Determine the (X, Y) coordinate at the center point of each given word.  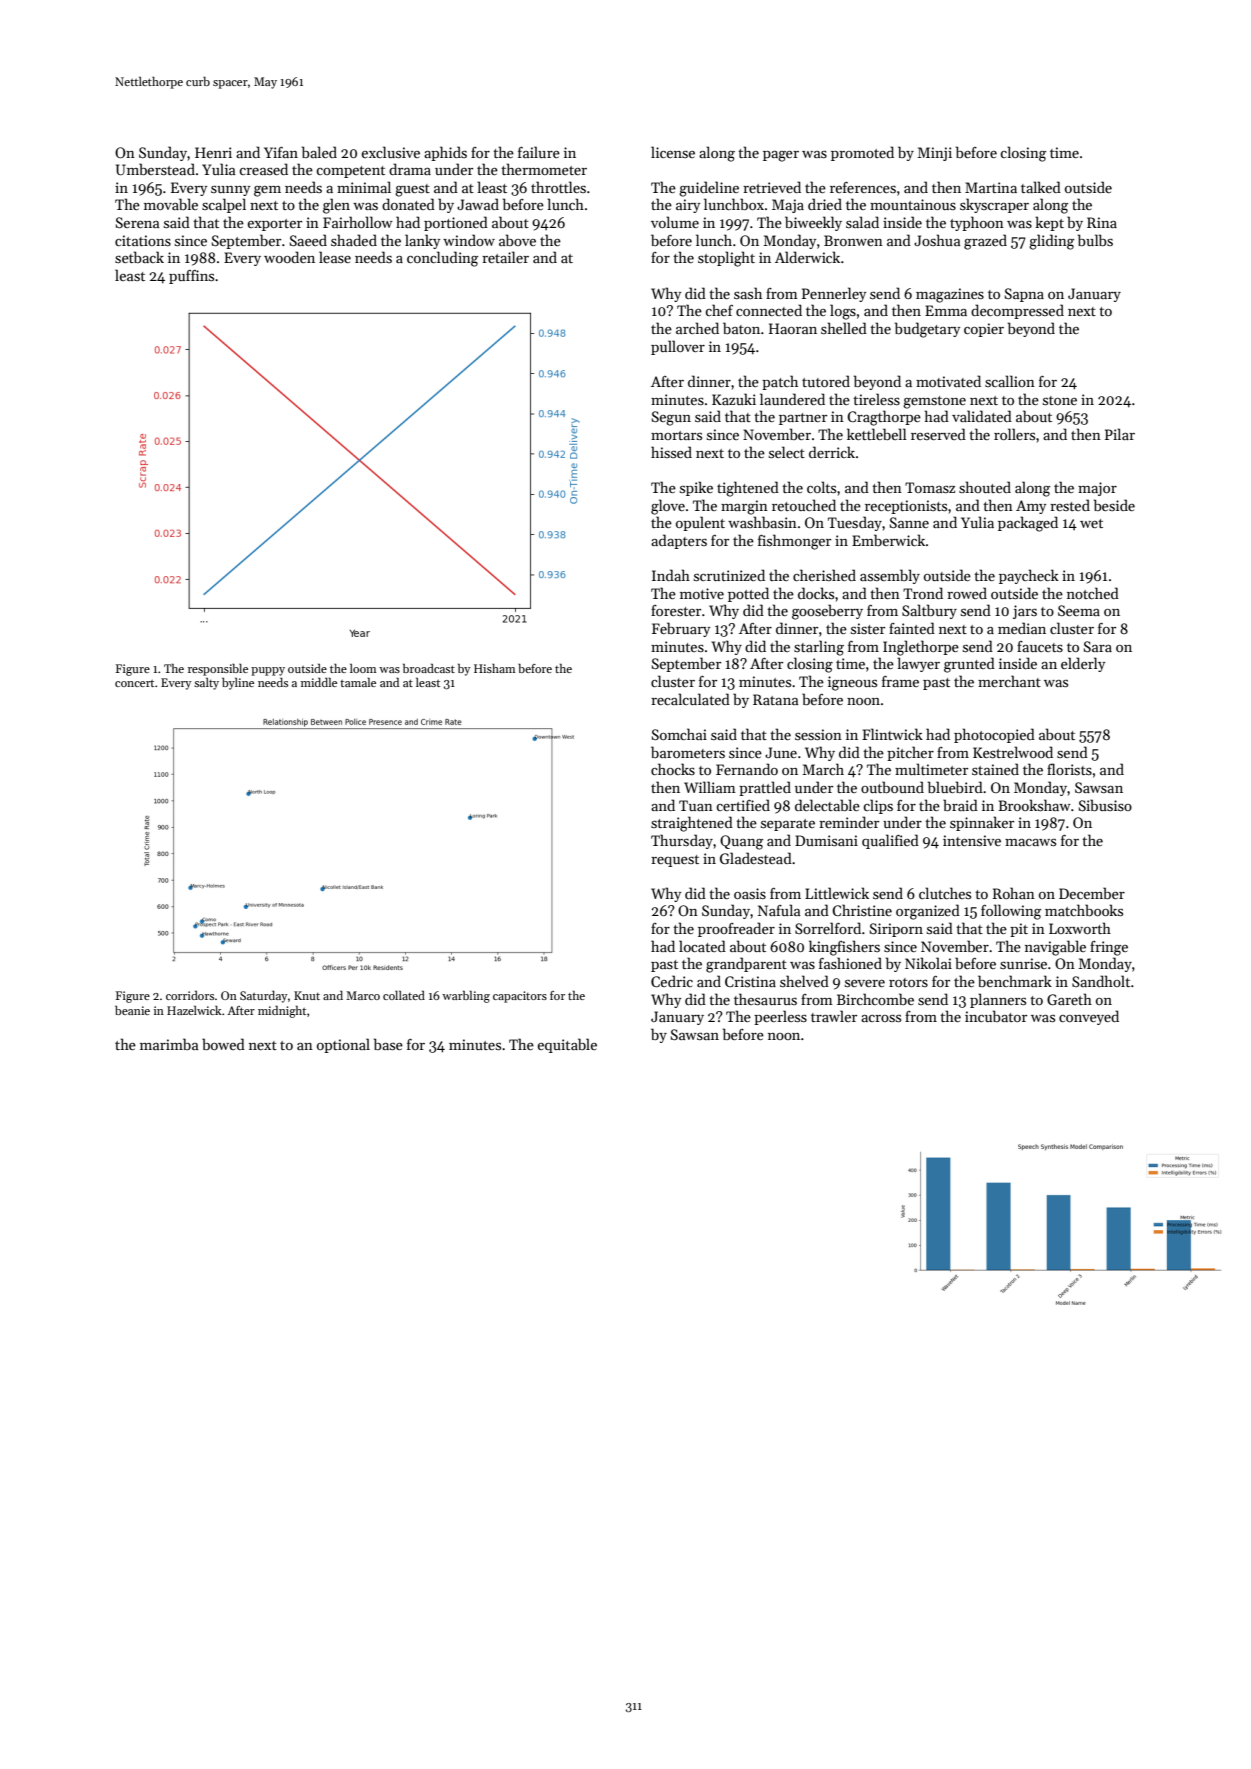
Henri (213, 152)
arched (697, 328)
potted (748, 594)
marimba (169, 1044)
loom (363, 668)
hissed (671, 452)
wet (1091, 523)
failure (539, 152)
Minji (935, 154)
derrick (832, 452)
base (388, 1044)
